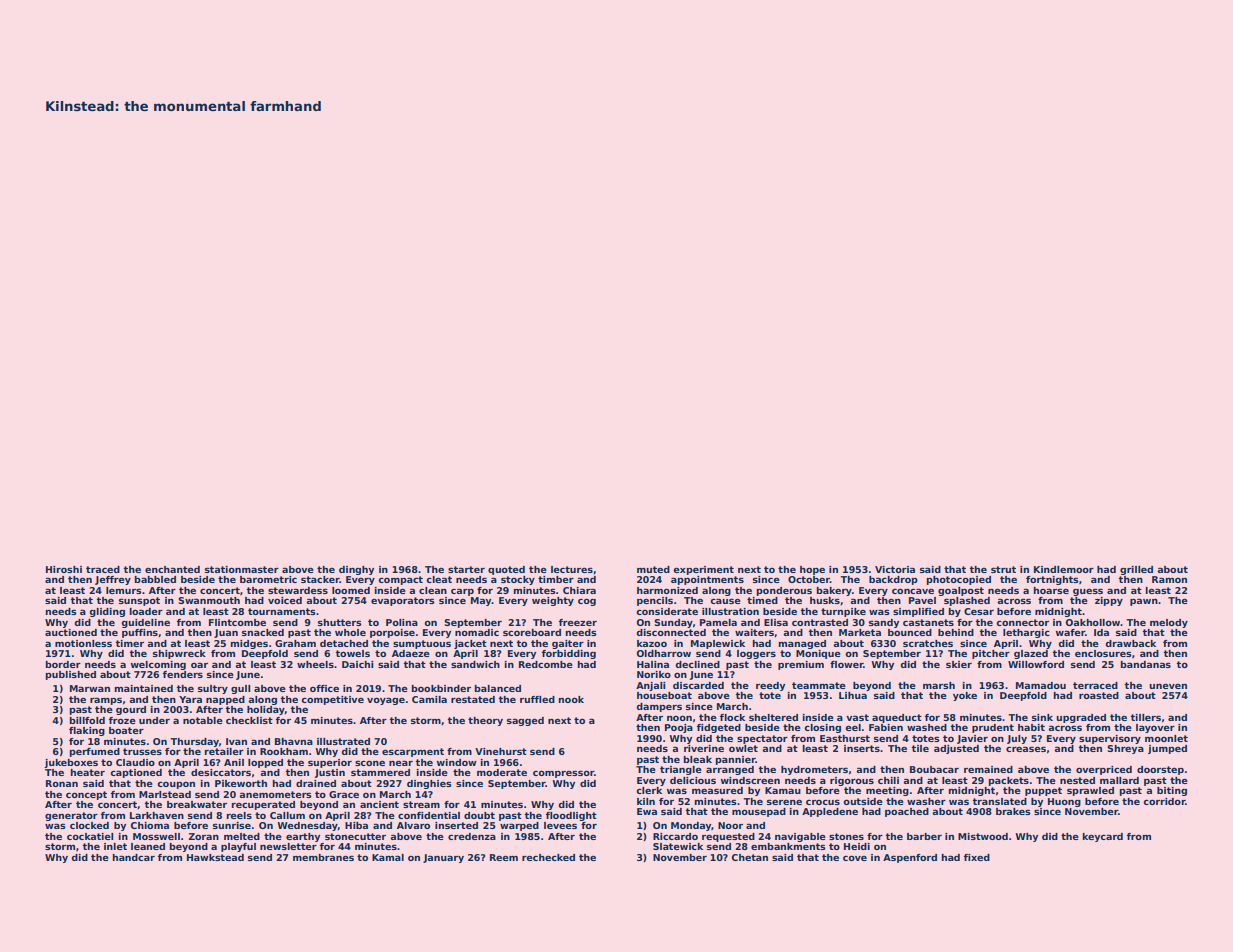 The image size is (1233, 952). Describe the element at coordinates (421, 804) in the screenshot. I see `stream` at that location.
